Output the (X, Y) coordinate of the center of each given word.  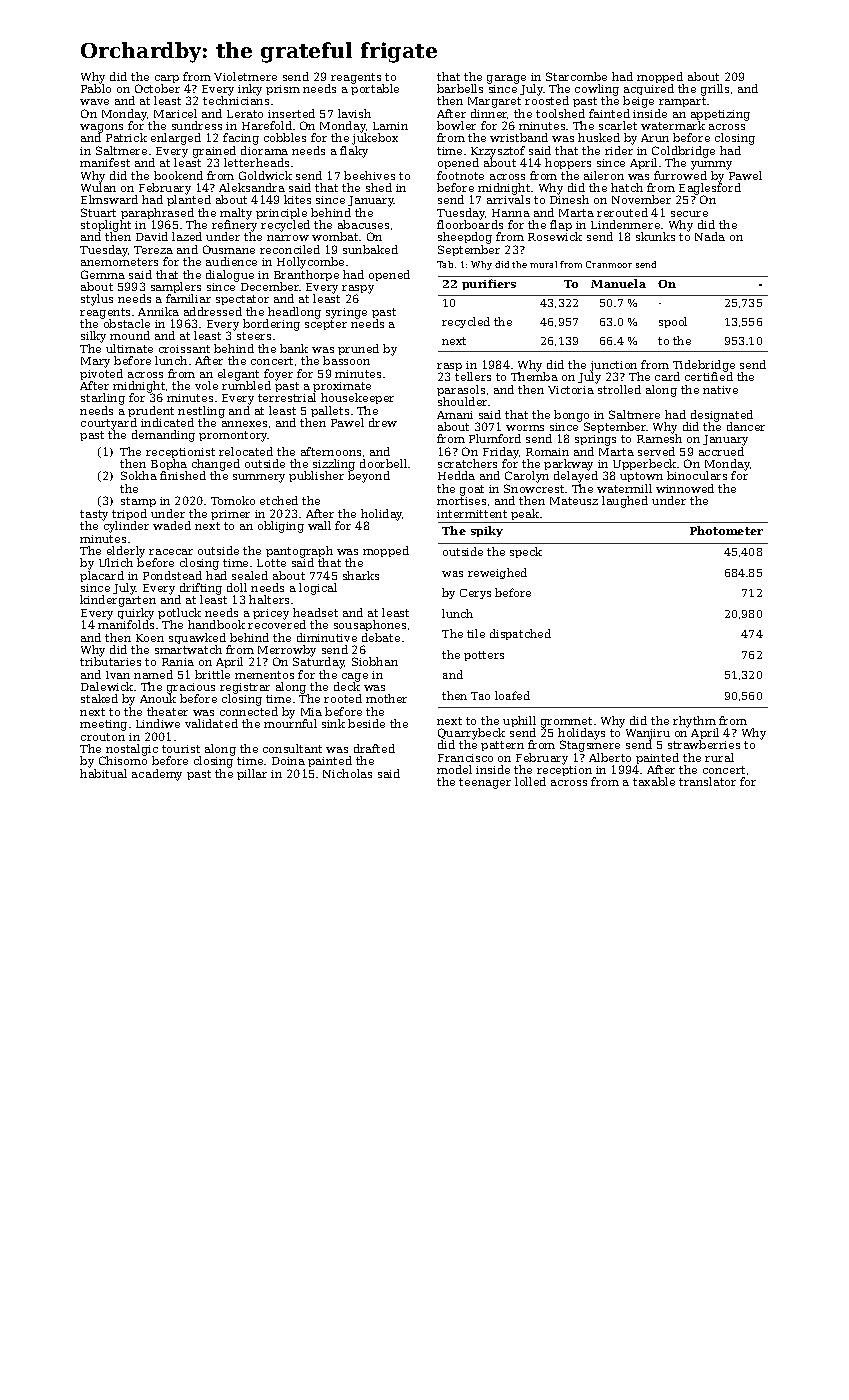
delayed (576, 477)
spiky (487, 531)
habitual (103, 773)
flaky (354, 152)
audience (231, 261)
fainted (609, 113)
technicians (236, 101)
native (720, 390)
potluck (179, 613)
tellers (473, 377)
